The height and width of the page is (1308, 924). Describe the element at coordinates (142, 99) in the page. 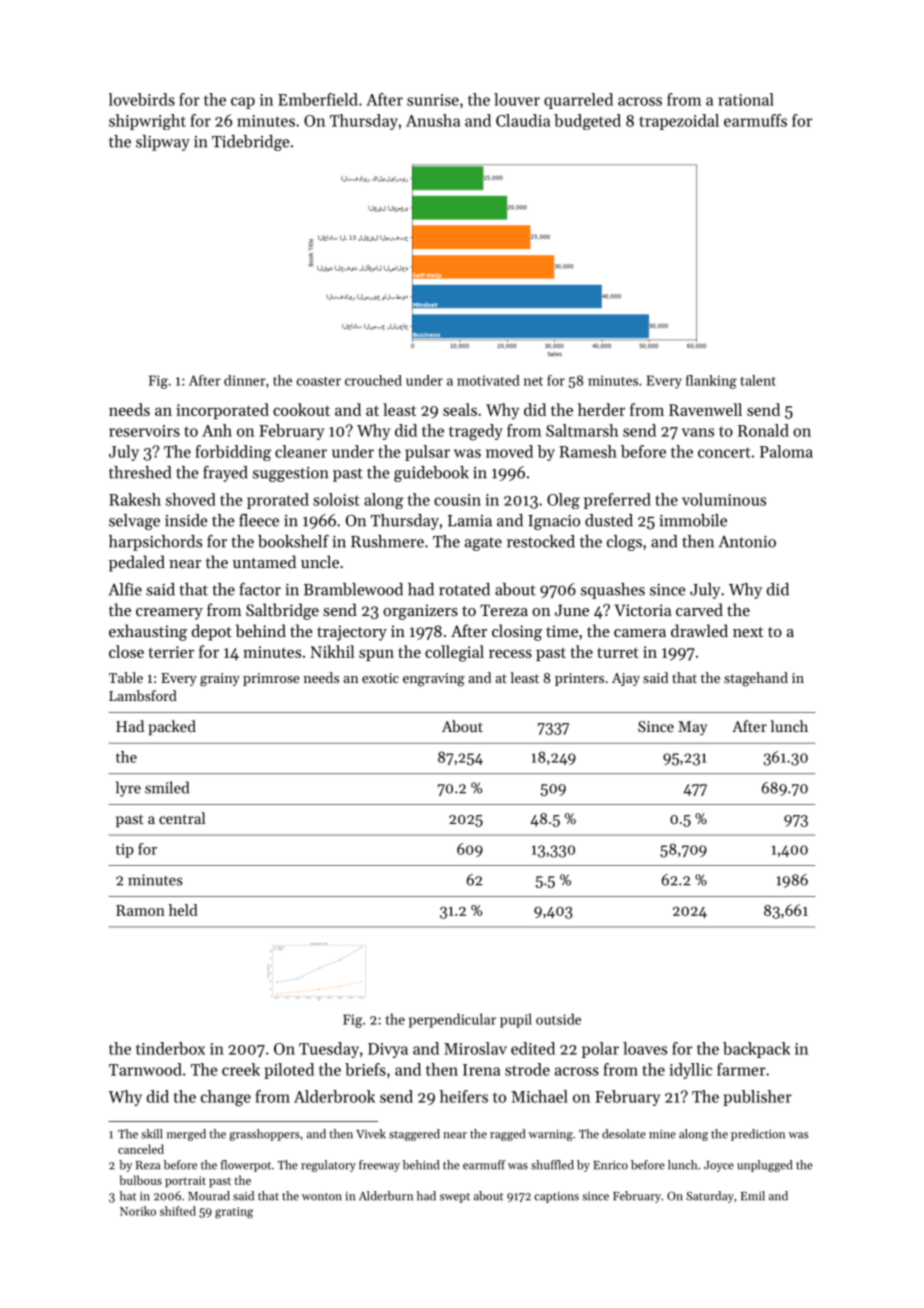

I see `lovebirds` at that location.
